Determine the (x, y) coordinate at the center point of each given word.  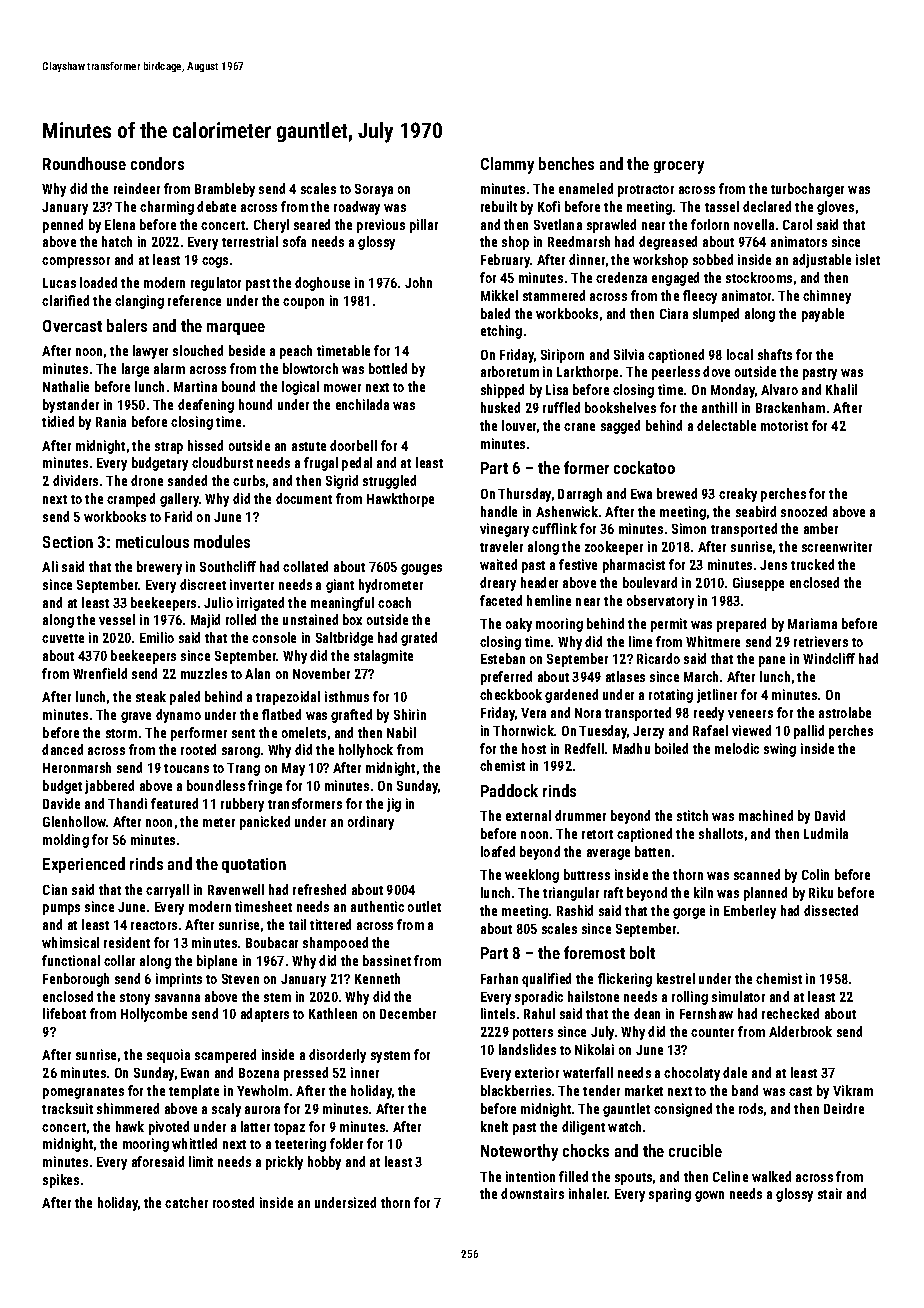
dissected (831, 910)
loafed (498, 851)
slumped (716, 315)
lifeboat (64, 1013)
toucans (186, 768)
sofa (294, 241)
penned (63, 226)
